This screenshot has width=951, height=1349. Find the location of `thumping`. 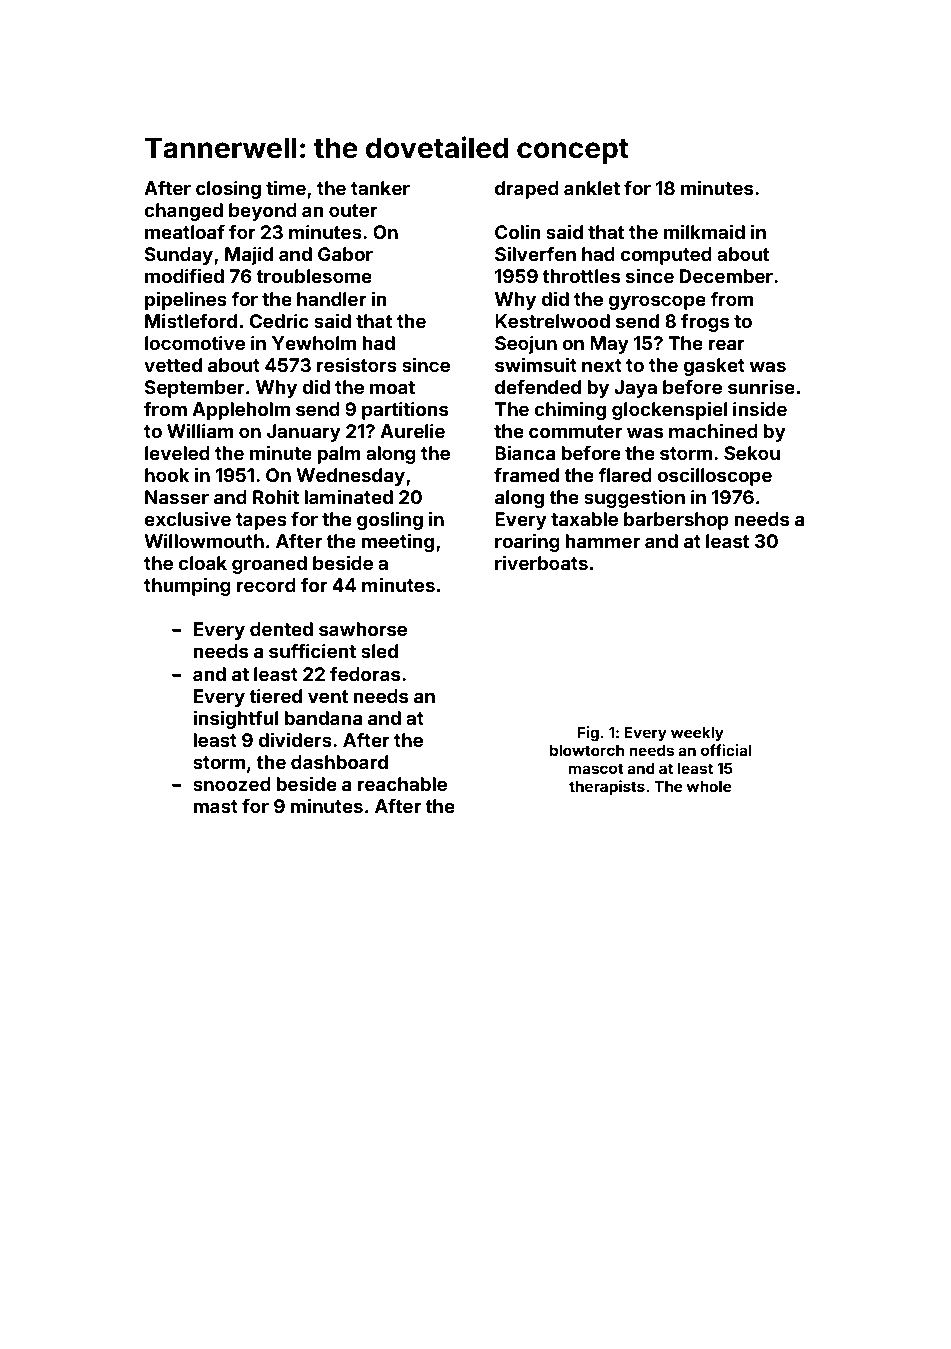

thumping is located at coordinates (187, 586).
